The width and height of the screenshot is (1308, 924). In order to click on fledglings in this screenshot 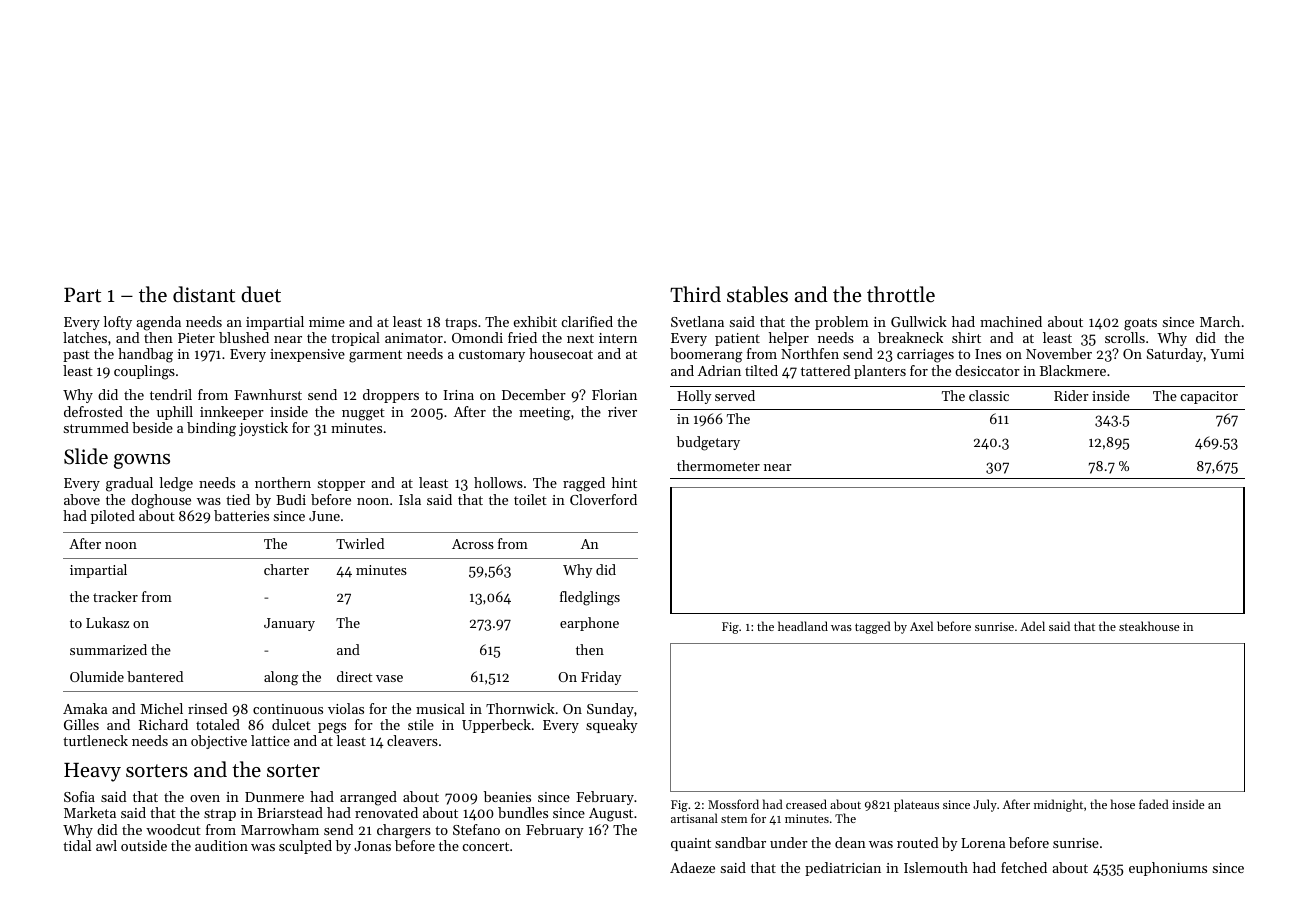, I will do `click(590, 598)`.
